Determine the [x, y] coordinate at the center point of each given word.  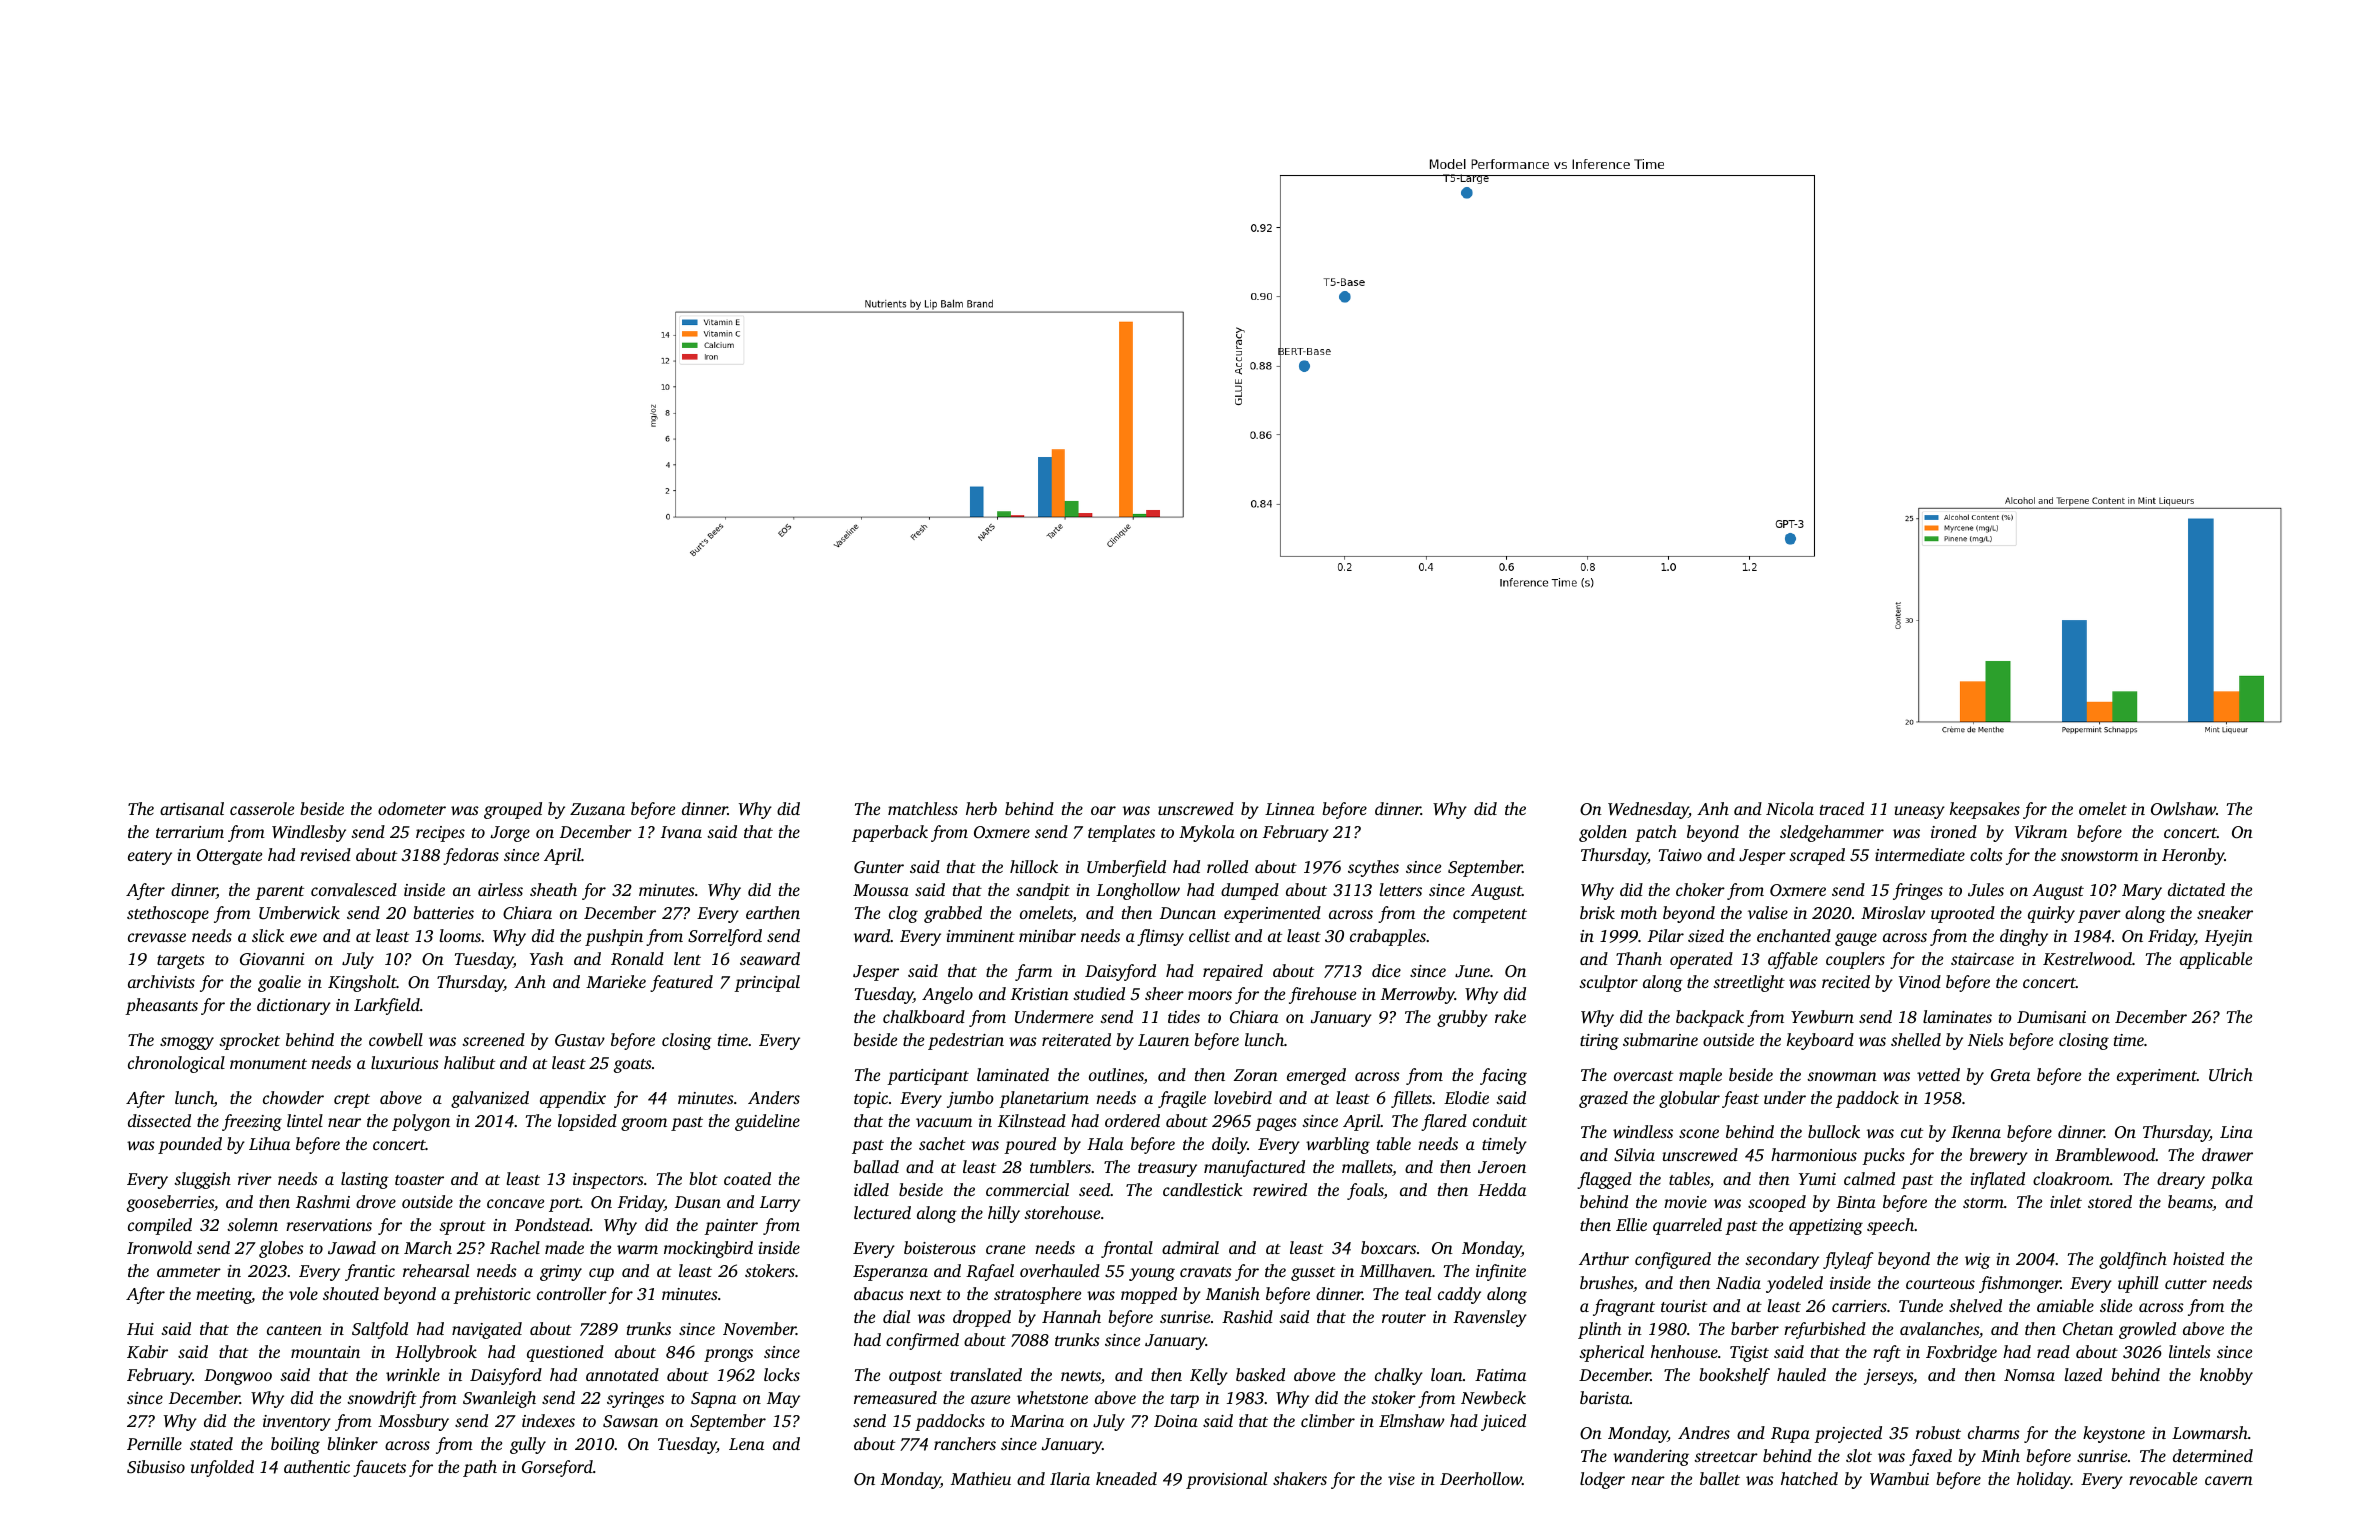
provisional [1226, 1480]
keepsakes [1985, 810]
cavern [2229, 1480]
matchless [923, 808]
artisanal [192, 808]
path [480, 1468]
